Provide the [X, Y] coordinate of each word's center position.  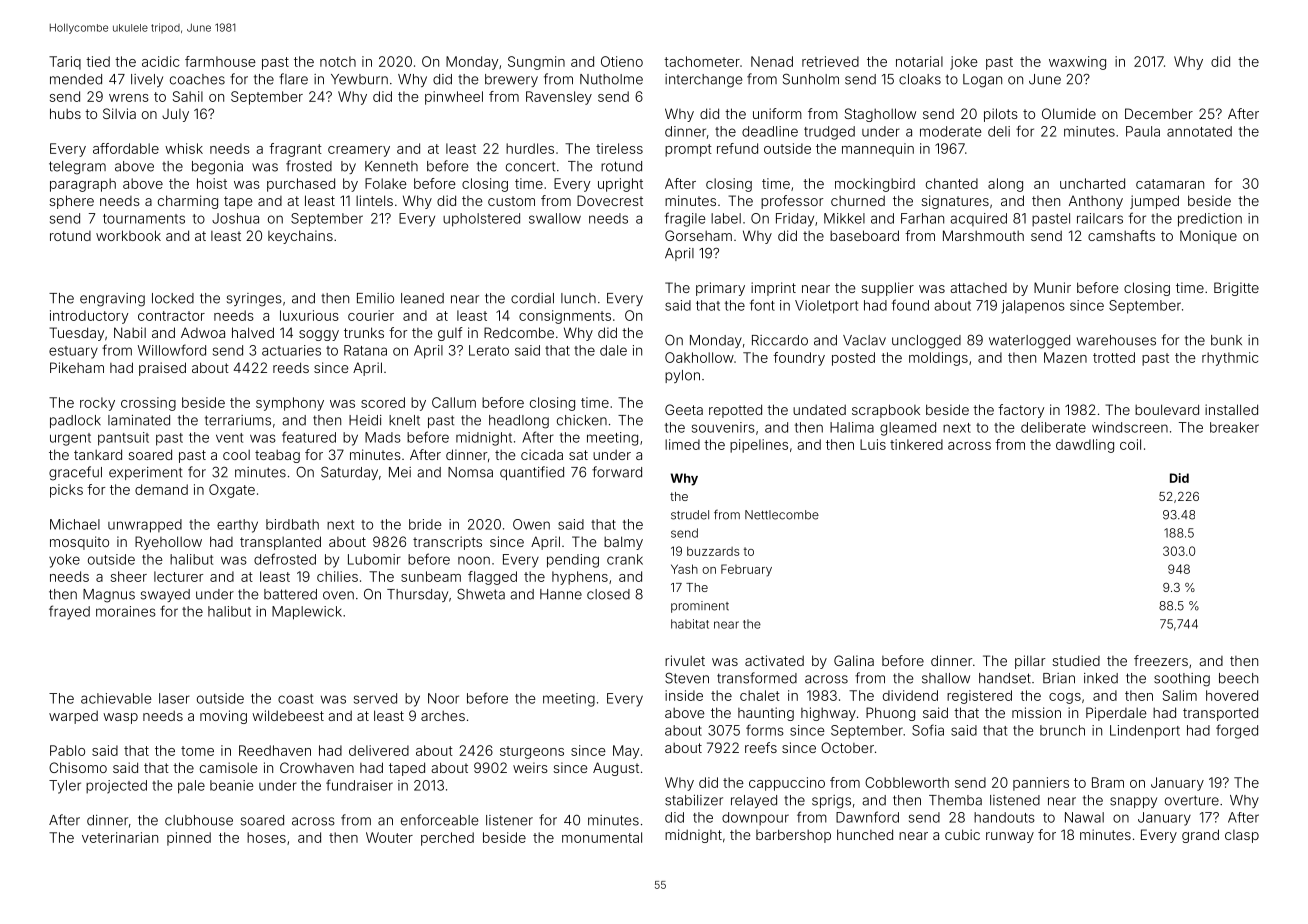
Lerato [489, 350]
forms [765, 730]
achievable [116, 698]
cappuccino [787, 784]
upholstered [481, 220]
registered [979, 697]
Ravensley [559, 98]
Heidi [365, 420]
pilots [1001, 115]
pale [191, 787]
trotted [1114, 357]
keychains [300, 237]
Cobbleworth [907, 782]
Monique [1208, 237]
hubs [65, 113]
